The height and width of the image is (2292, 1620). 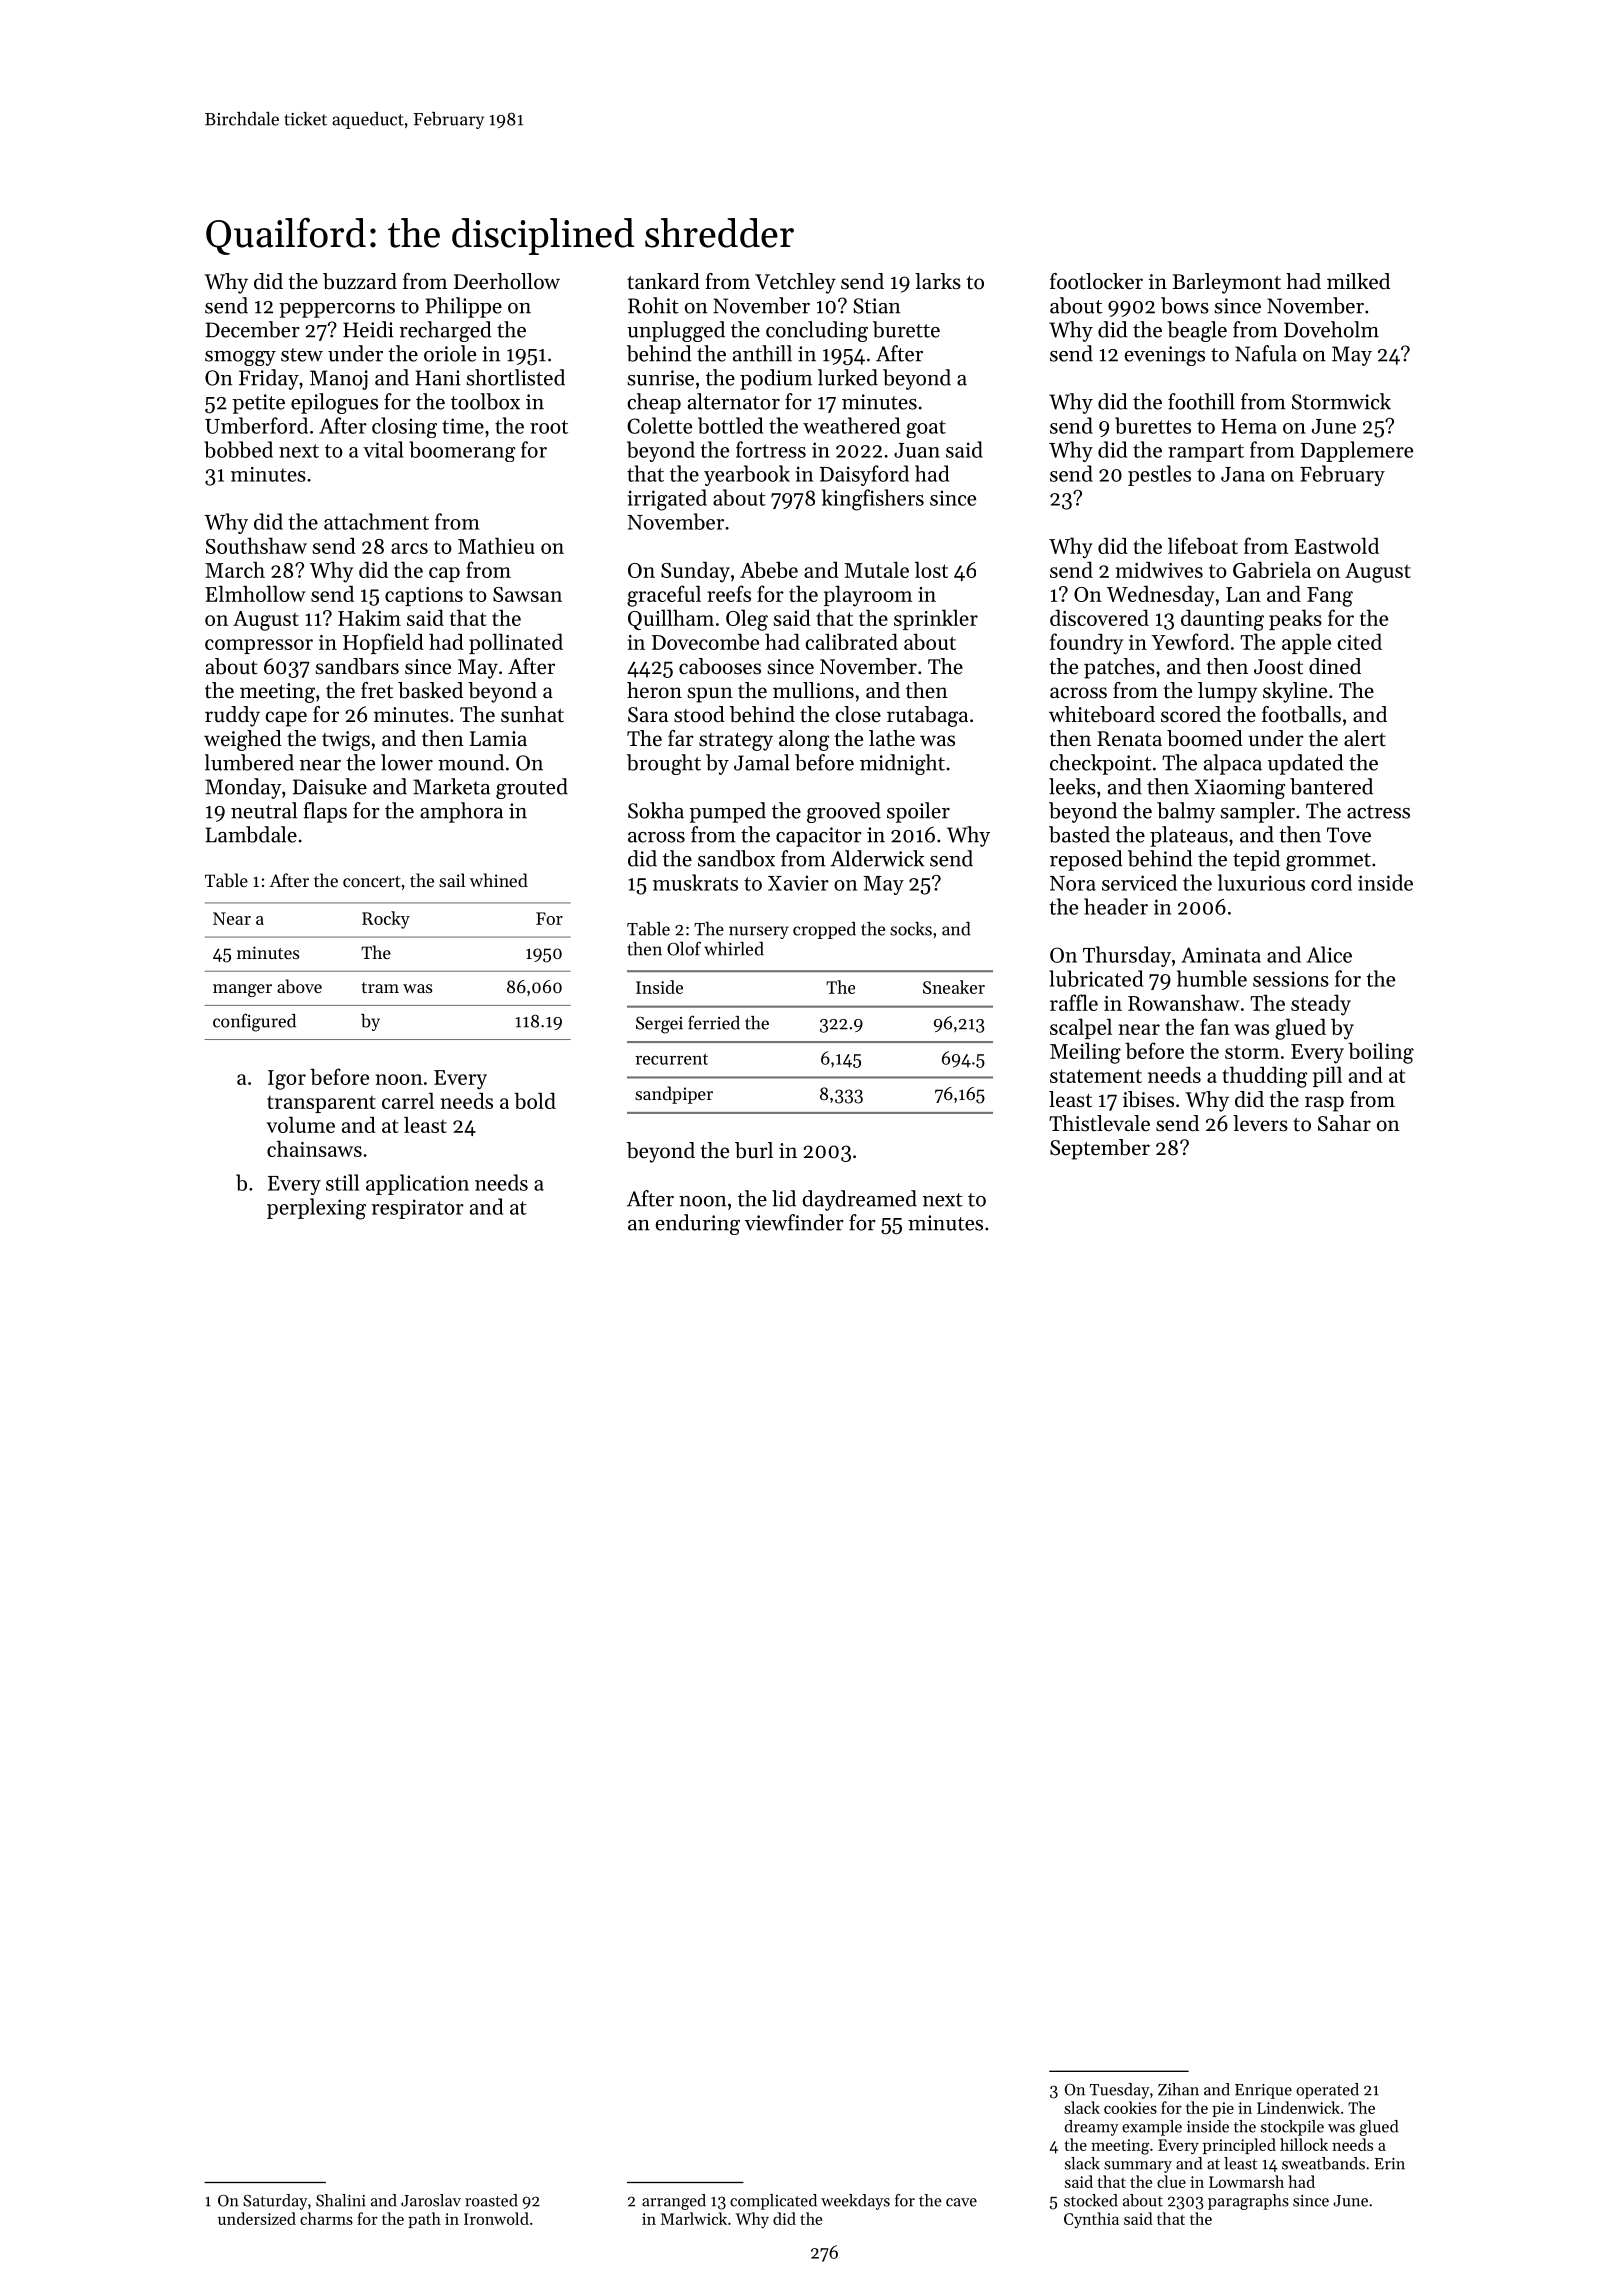 I want to click on Alderwick, so click(x=877, y=858).
